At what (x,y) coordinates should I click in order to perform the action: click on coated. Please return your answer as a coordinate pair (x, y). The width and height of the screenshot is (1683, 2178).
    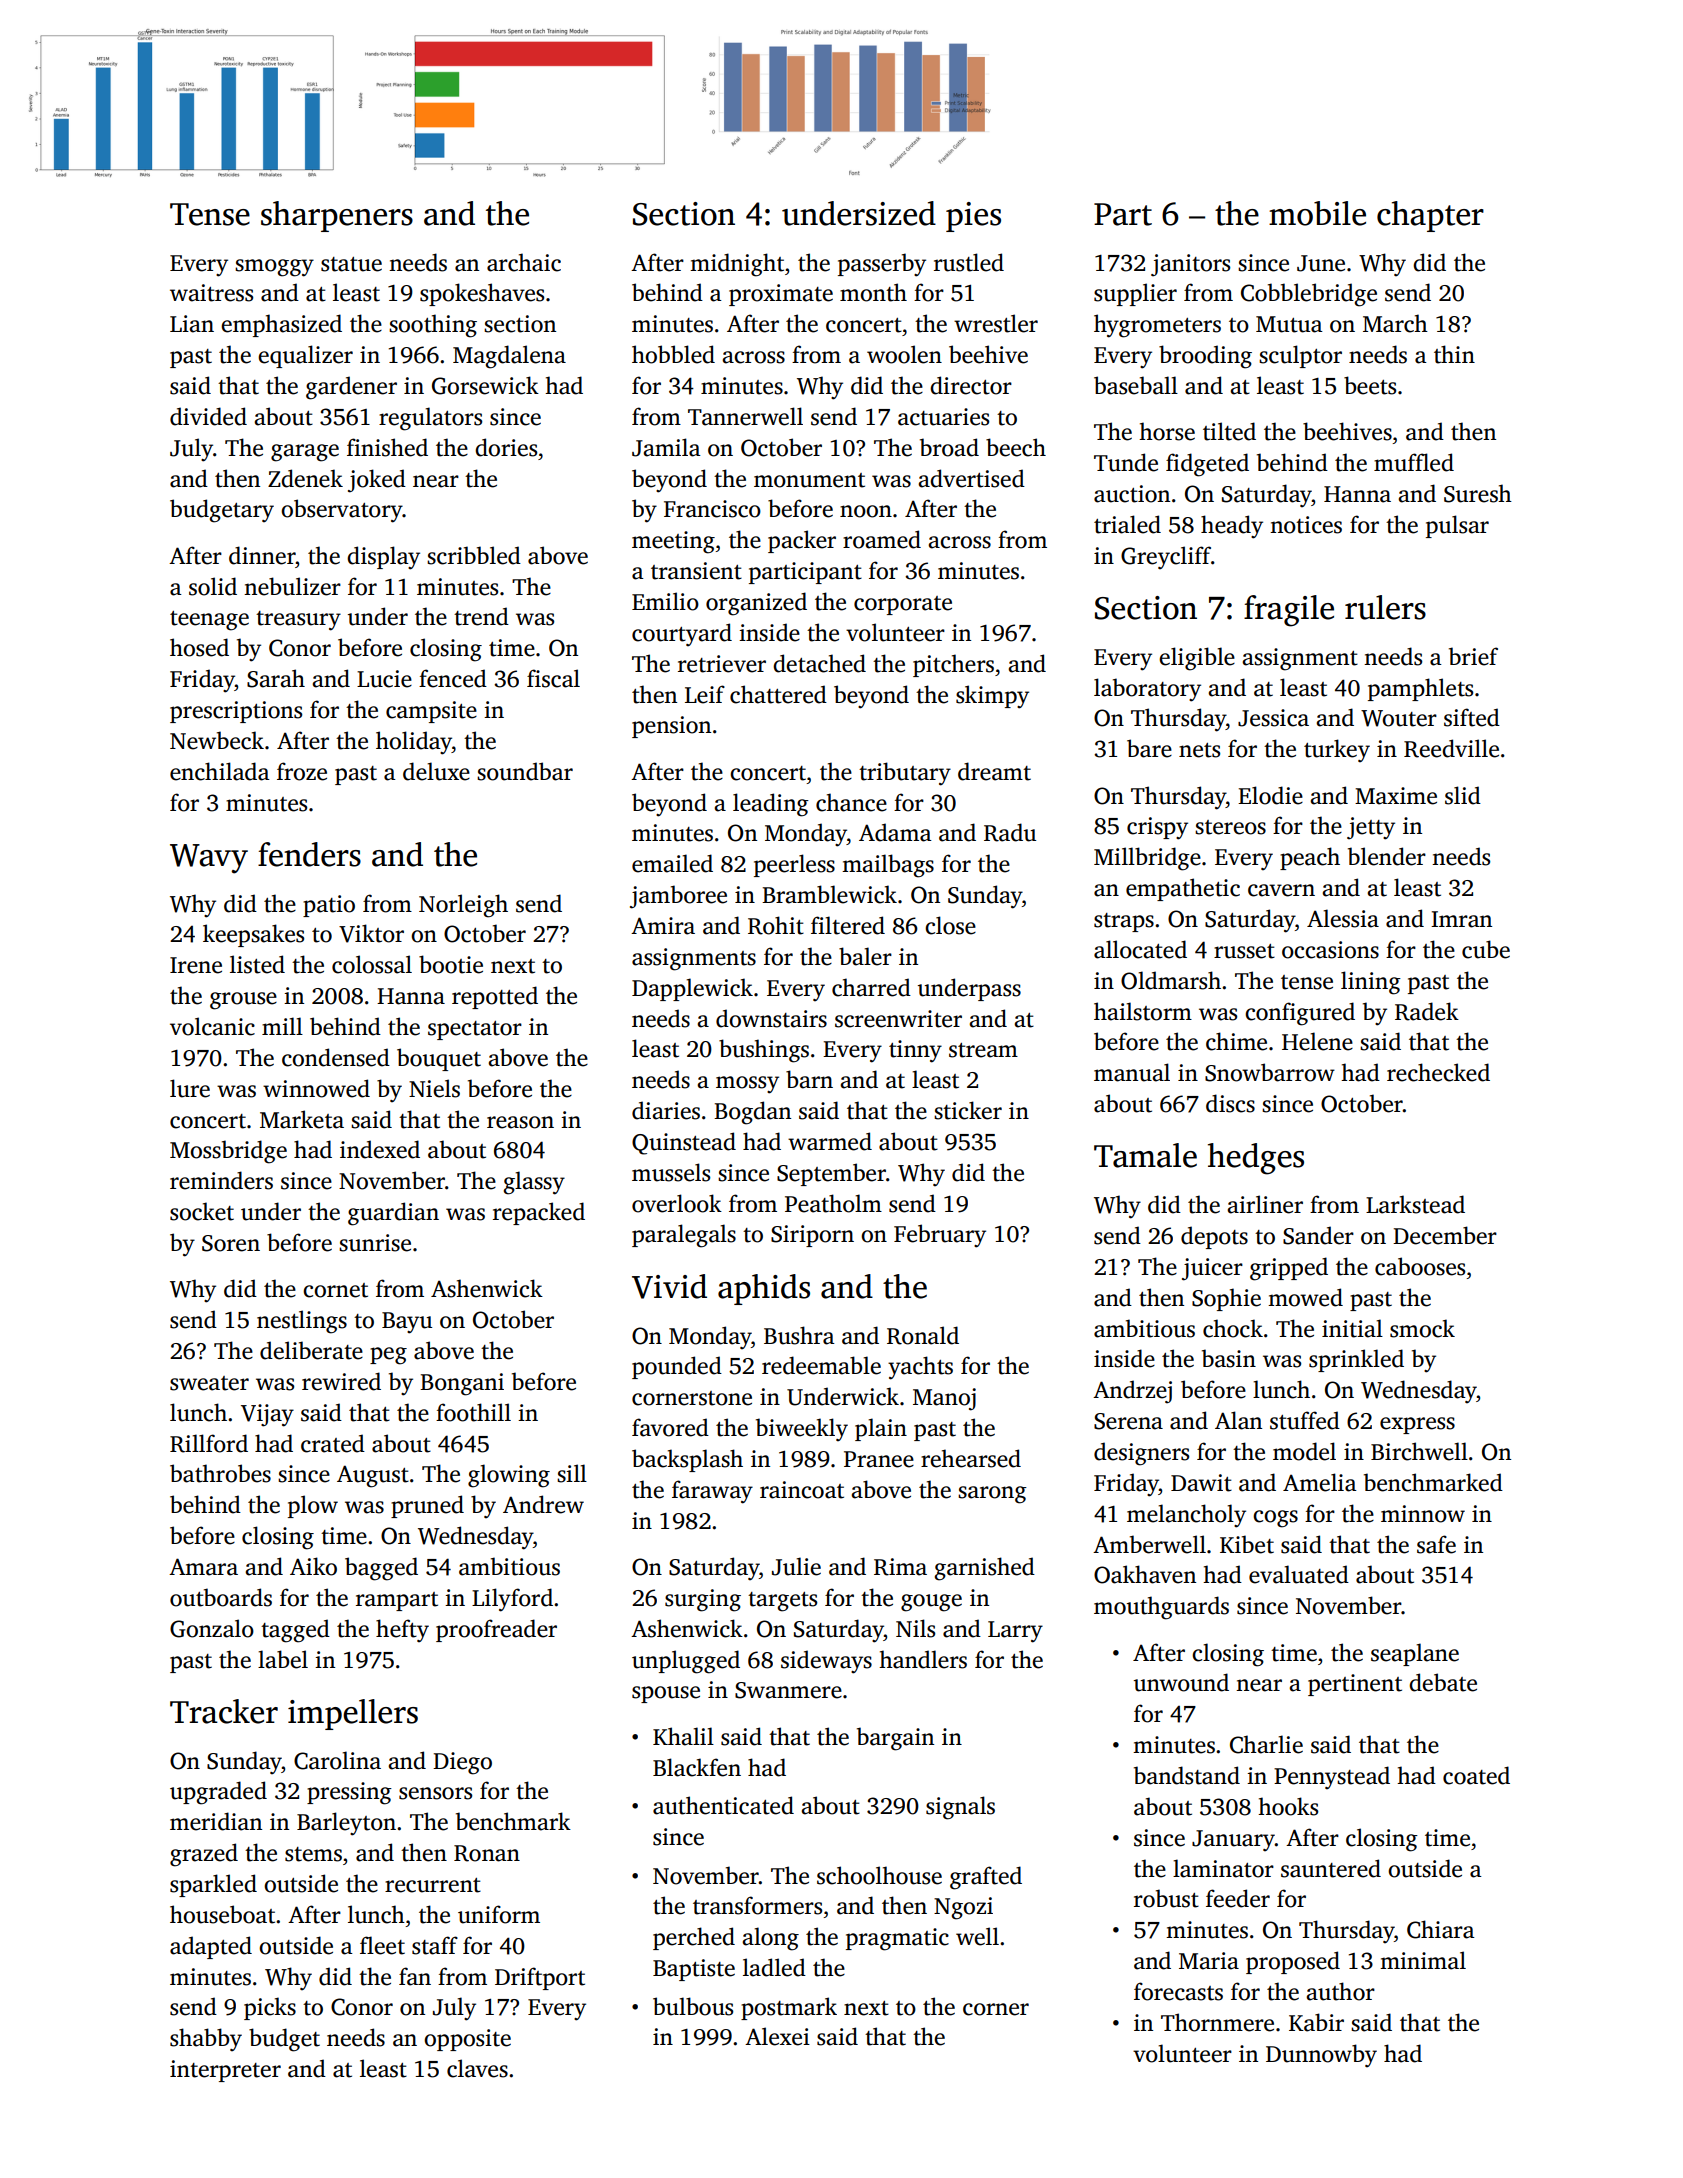
    Looking at the image, I should click on (1476, 1775).
